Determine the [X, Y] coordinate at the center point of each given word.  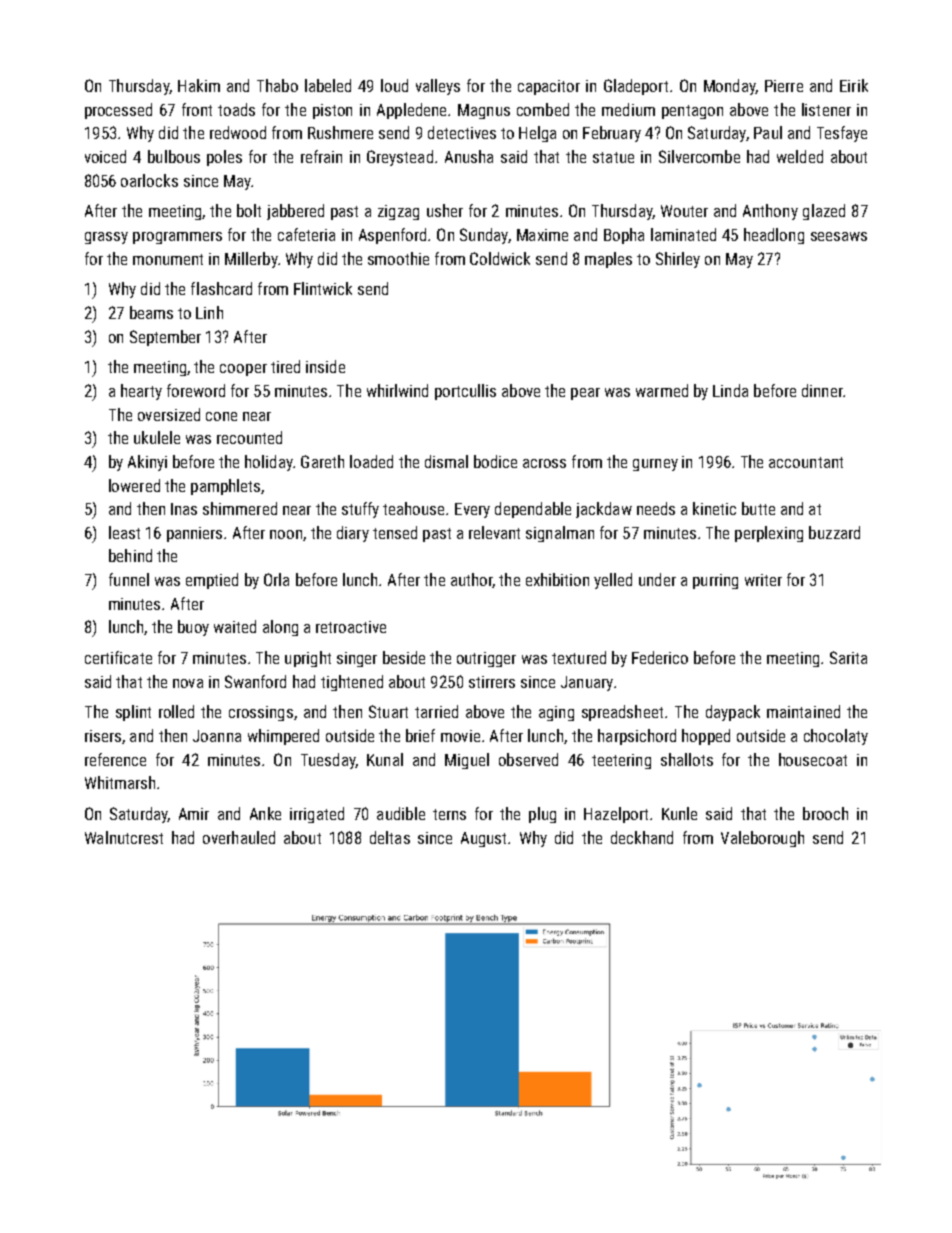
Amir [194, 814]
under [657, 579]
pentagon [692, 112]
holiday [269, 463]
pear [585, 394]
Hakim [199, 85]
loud [394, 85]
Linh [209, 312]
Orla [276, 579]
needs [656, 508]
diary [353, 534]
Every [472, 510]
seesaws [839, 236]
